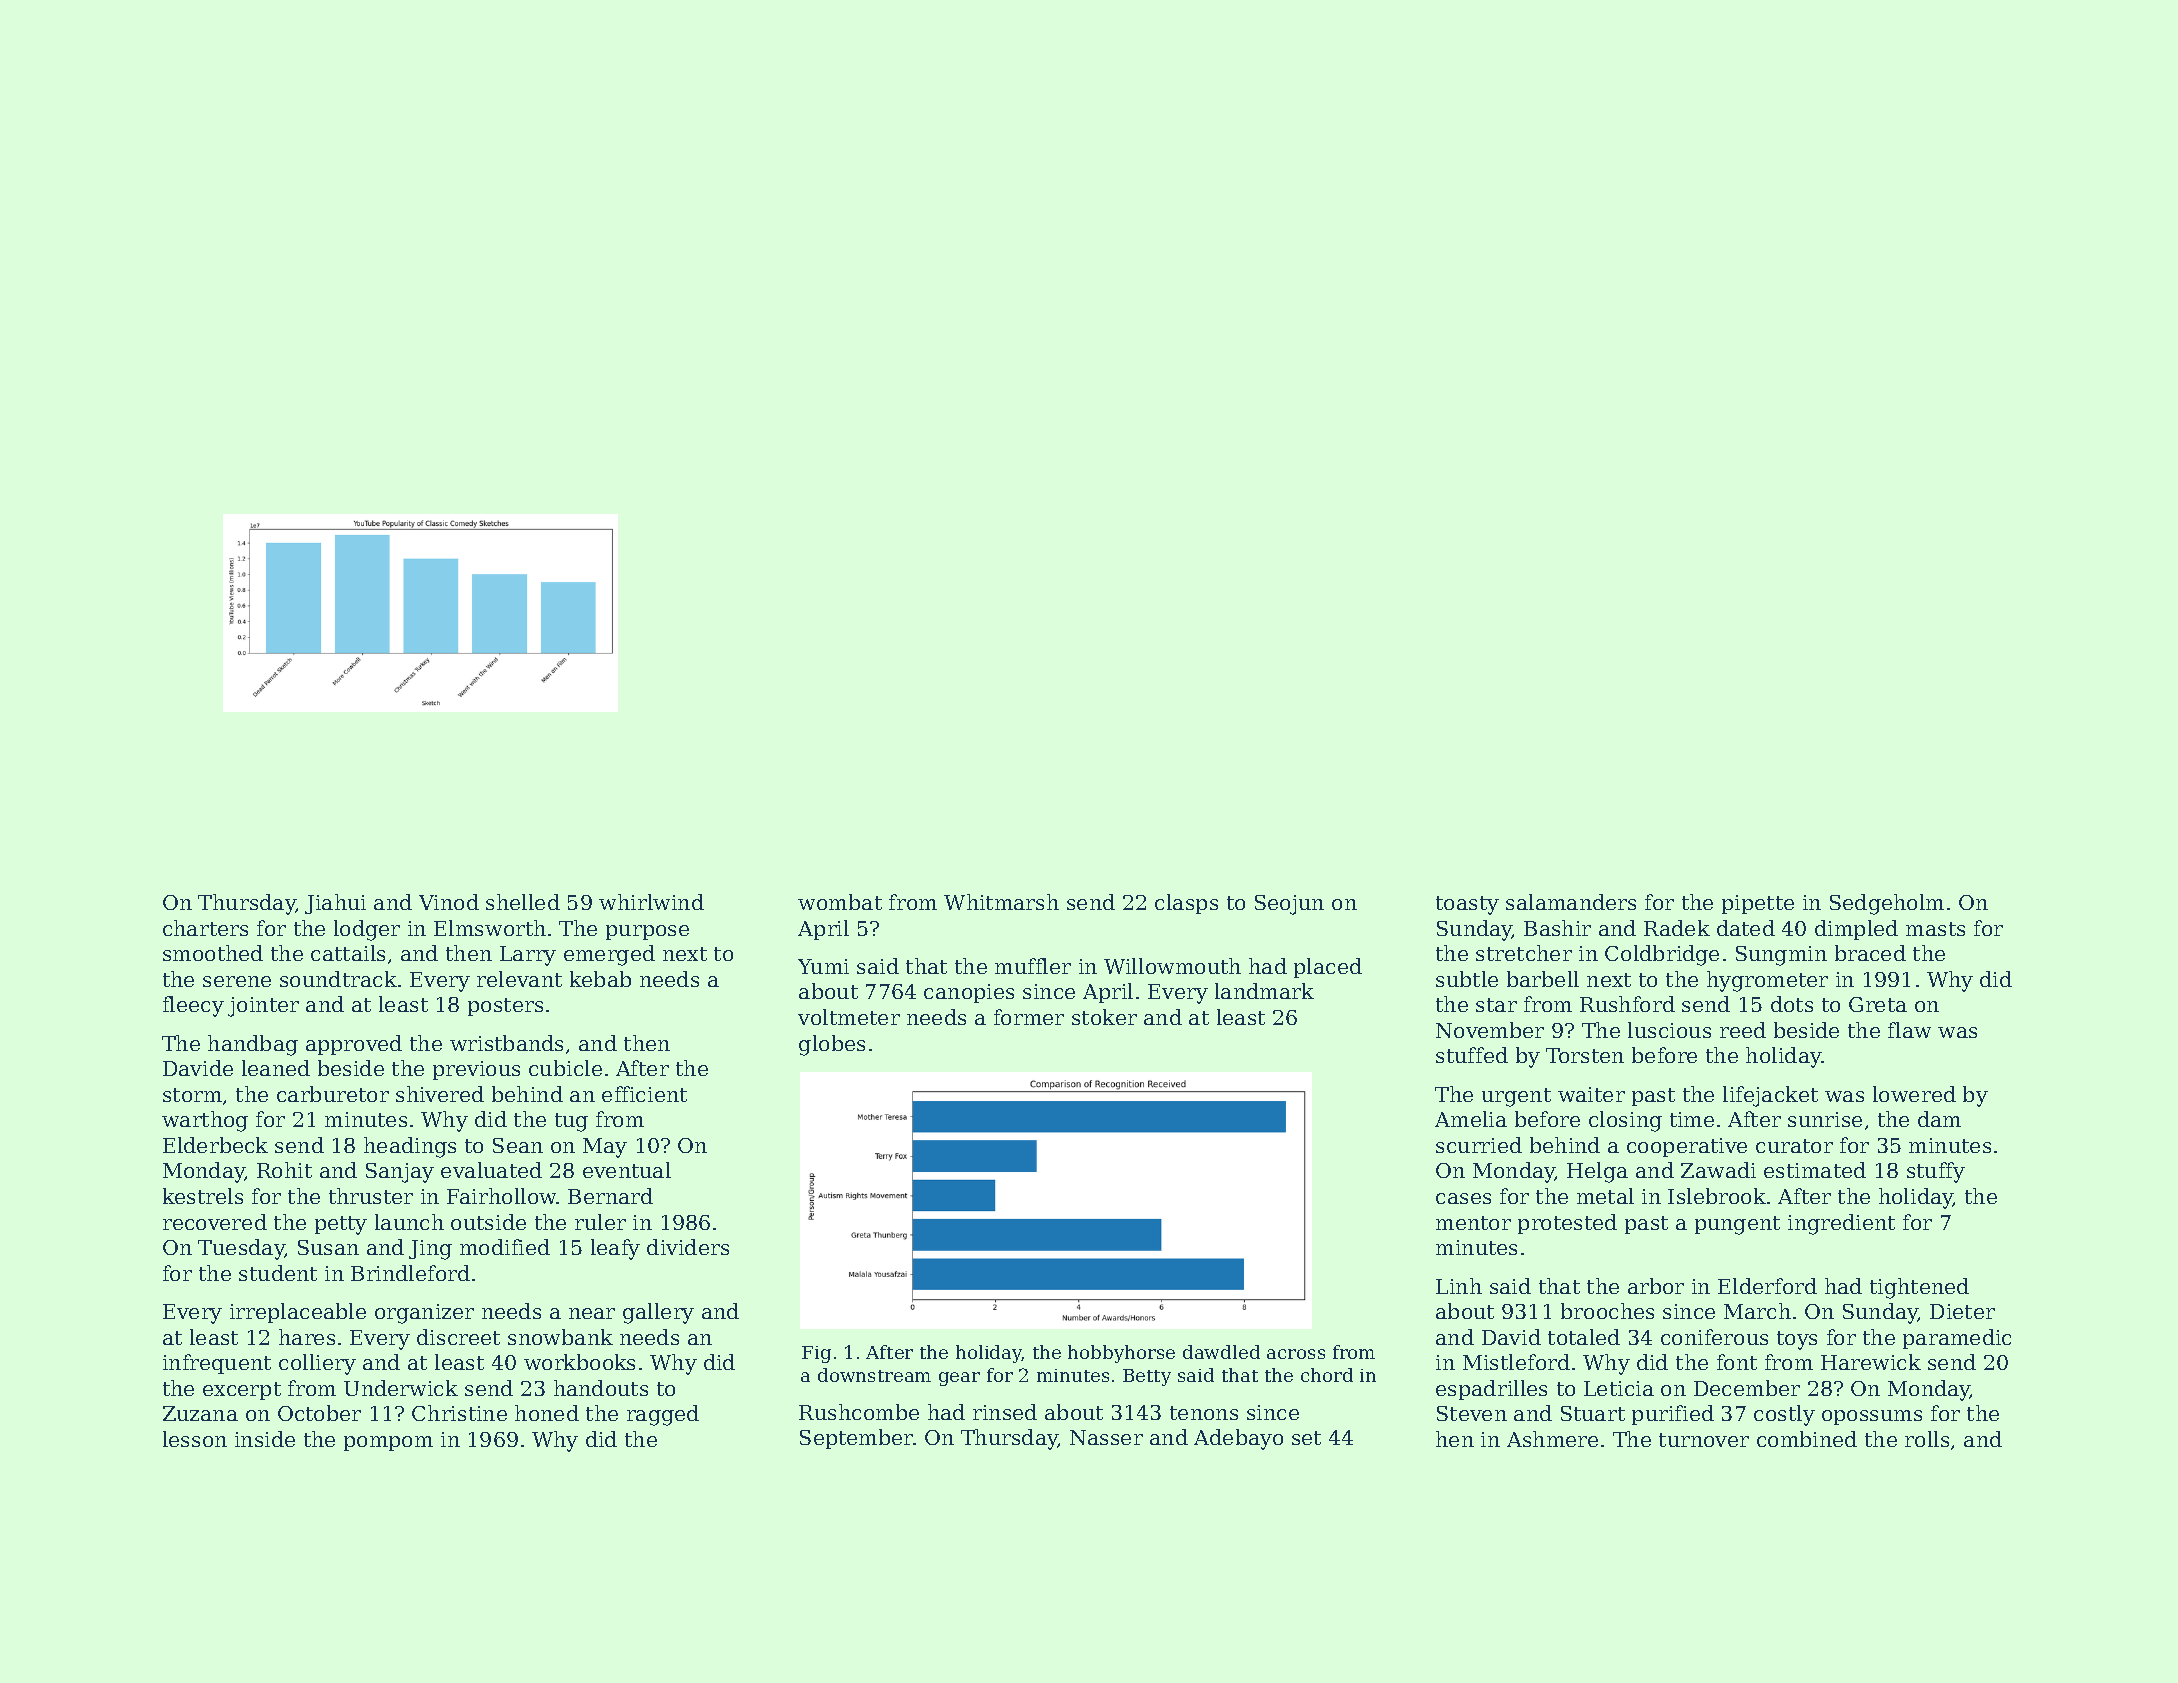  What do you see at coordinates (610, 1196) in the document?
I see `Bernard` at bounding box center [610, 1196].
